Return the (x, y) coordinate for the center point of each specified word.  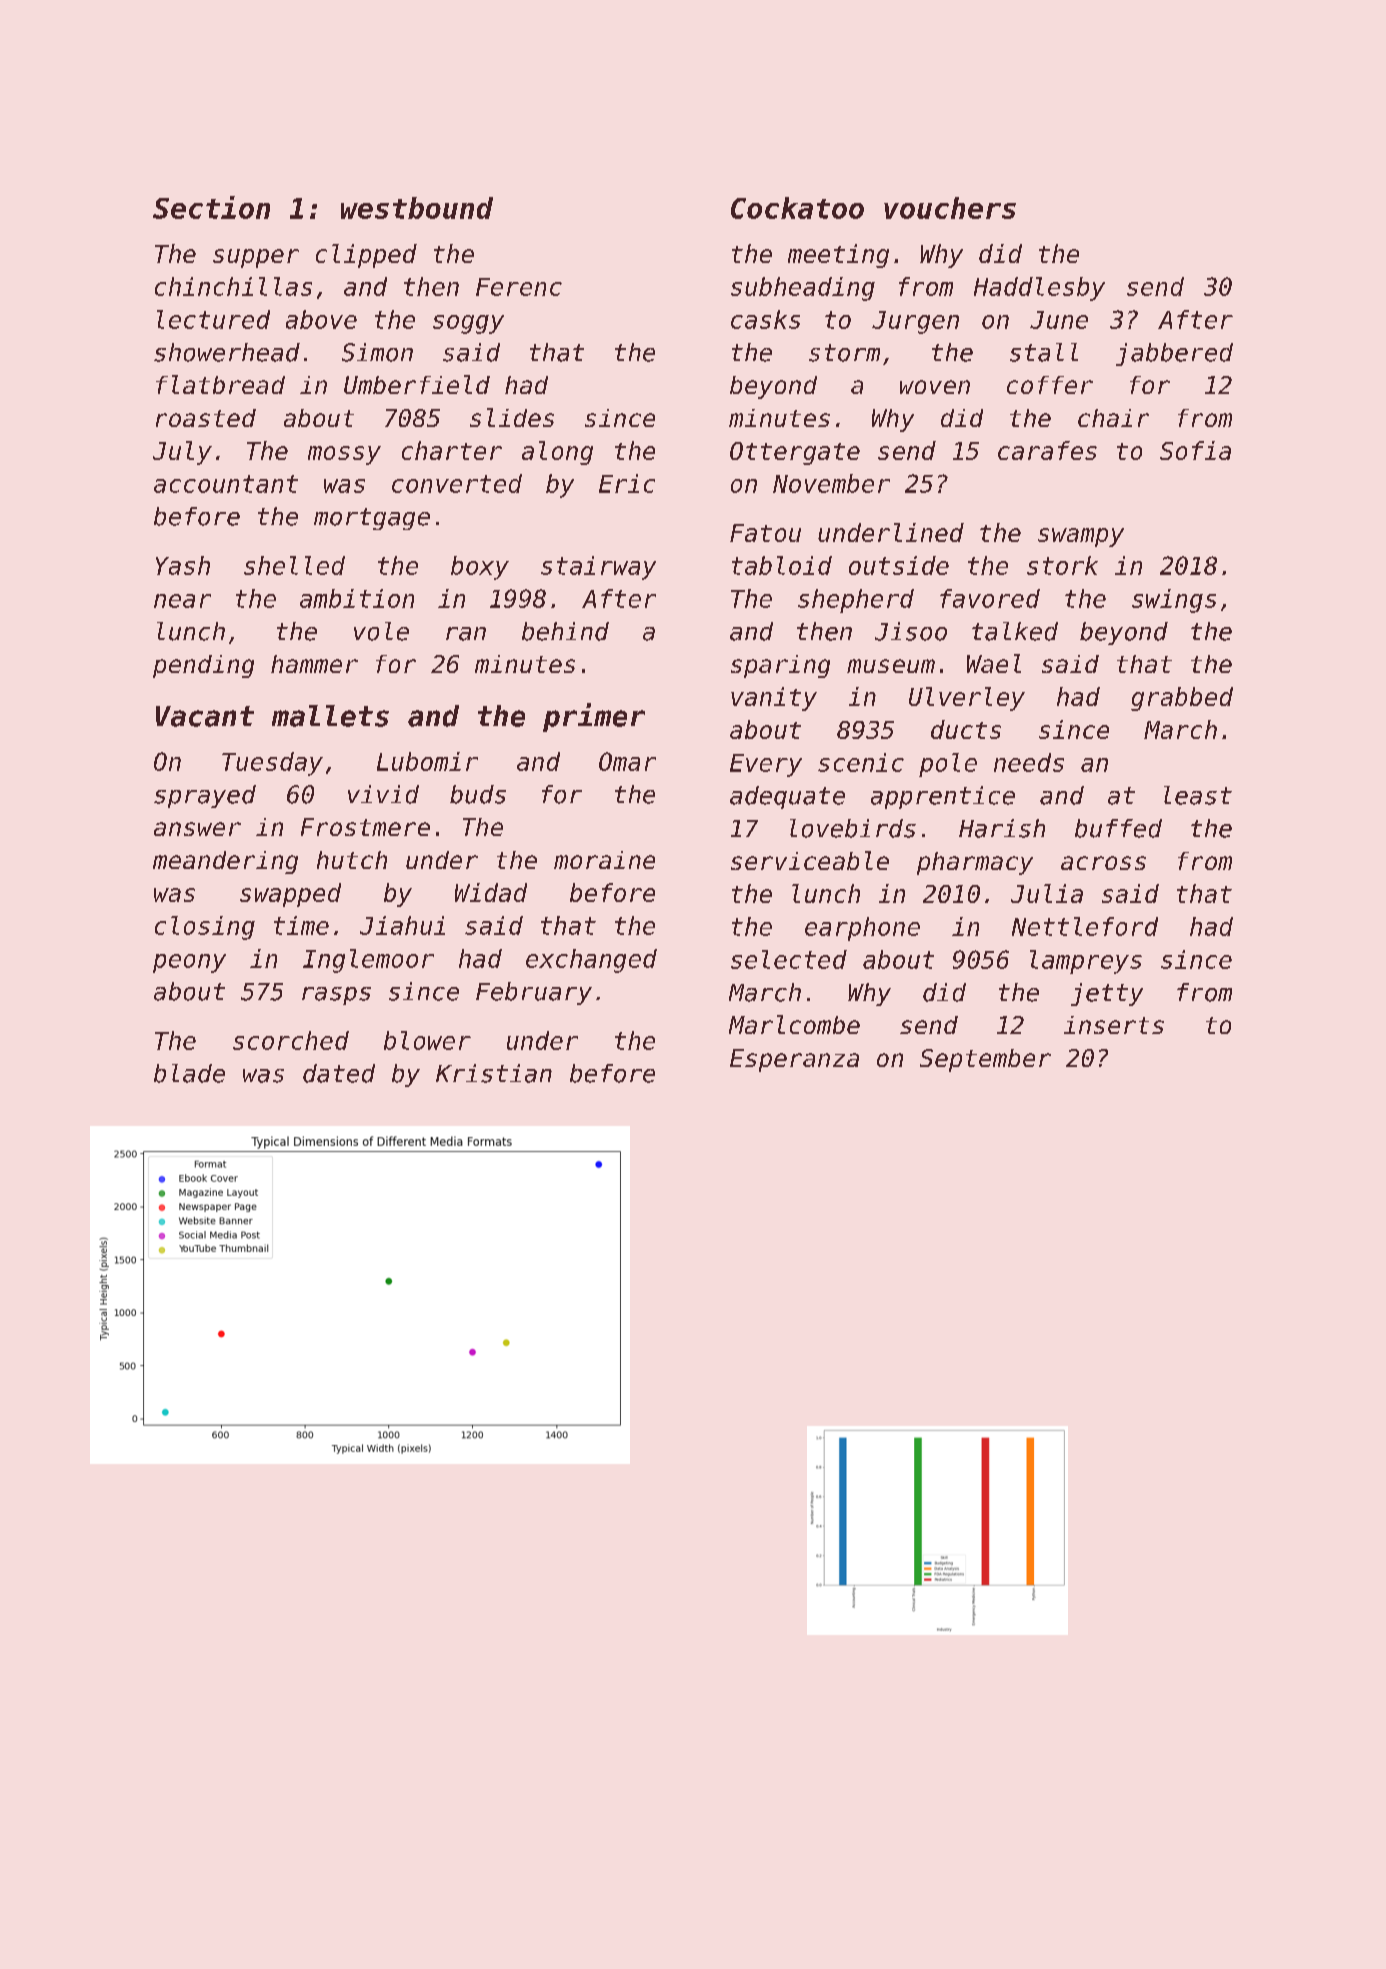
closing (205, 928)
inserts (1114, 1025)
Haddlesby (1039, 289)
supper (256, 258)
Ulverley (967, 699)
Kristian (494, 1073)
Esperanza (794, 1060)
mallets (330, 716)
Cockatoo (797, 208)
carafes (1047, 450)
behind (565, 631)
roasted (206, 418)
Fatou (765, 533)
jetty (1107, 994)
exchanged (591, 961)
